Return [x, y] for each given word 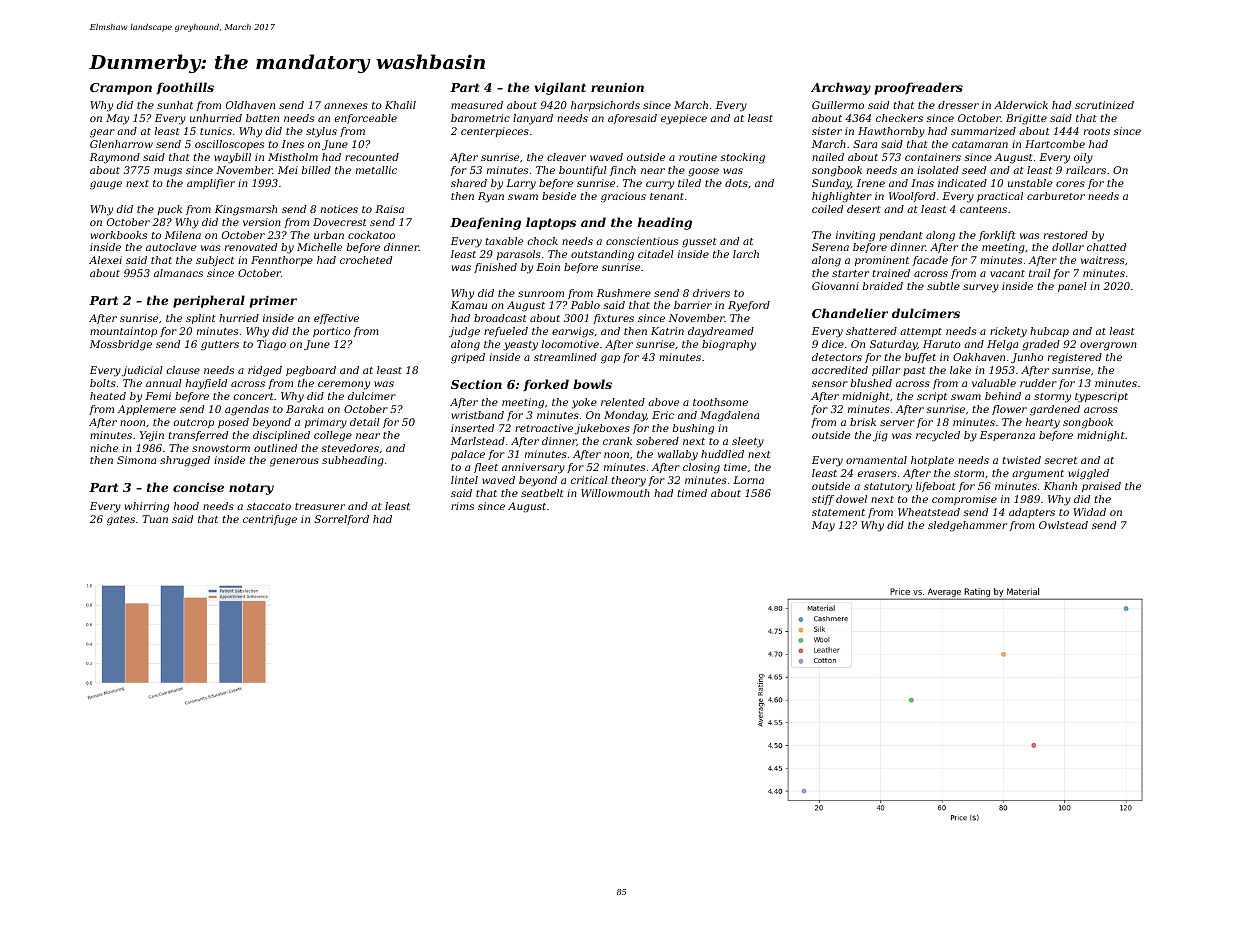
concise [198, 487]
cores [1070, 184]
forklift [997, 236]
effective [336, 319]
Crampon [121, 89]
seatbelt [542, 493]
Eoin [548, 267]
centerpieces [495, 132]
